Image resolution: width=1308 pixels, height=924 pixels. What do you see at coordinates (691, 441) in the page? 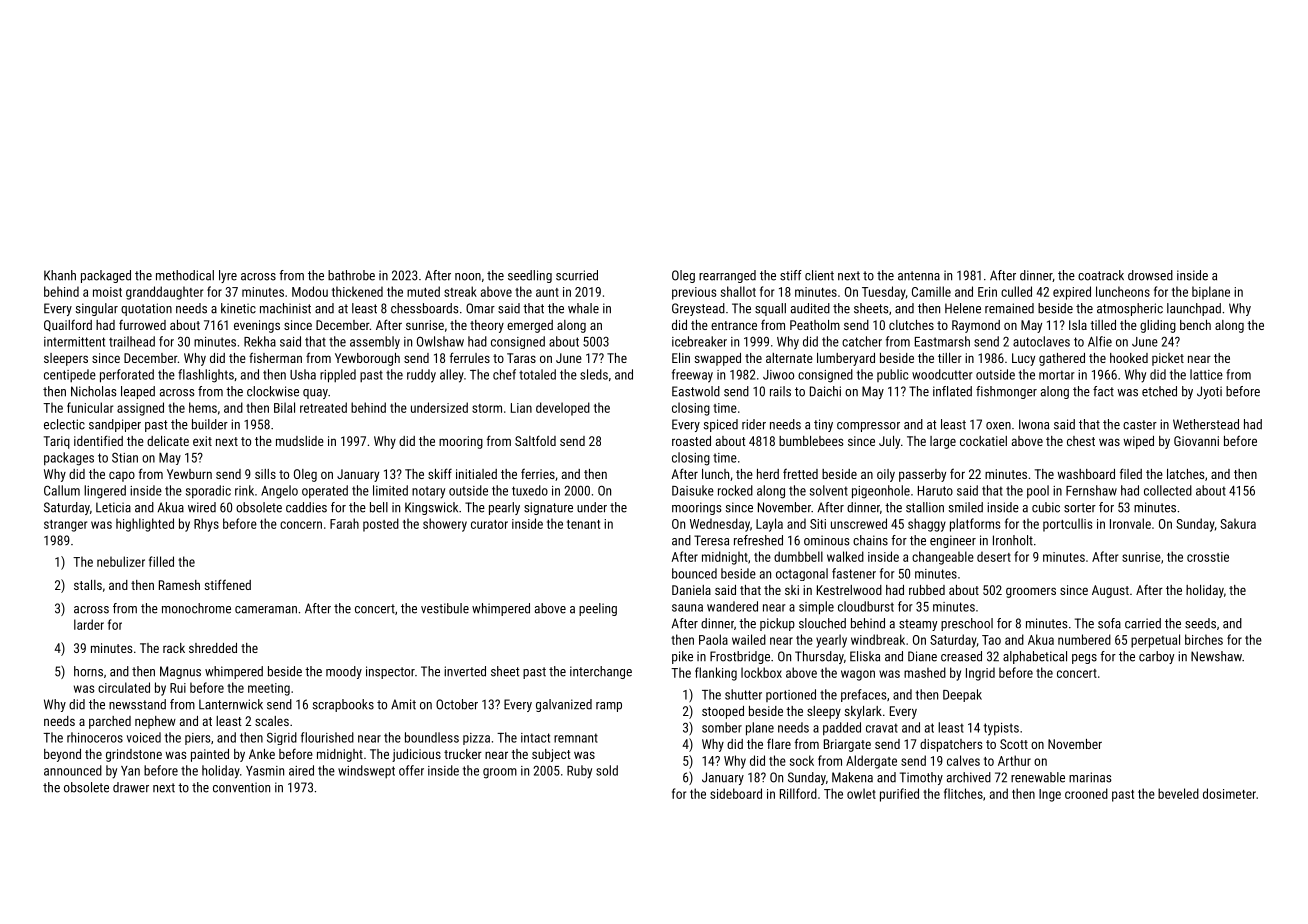
I see `roasted` at bounding box center [691, 441].
